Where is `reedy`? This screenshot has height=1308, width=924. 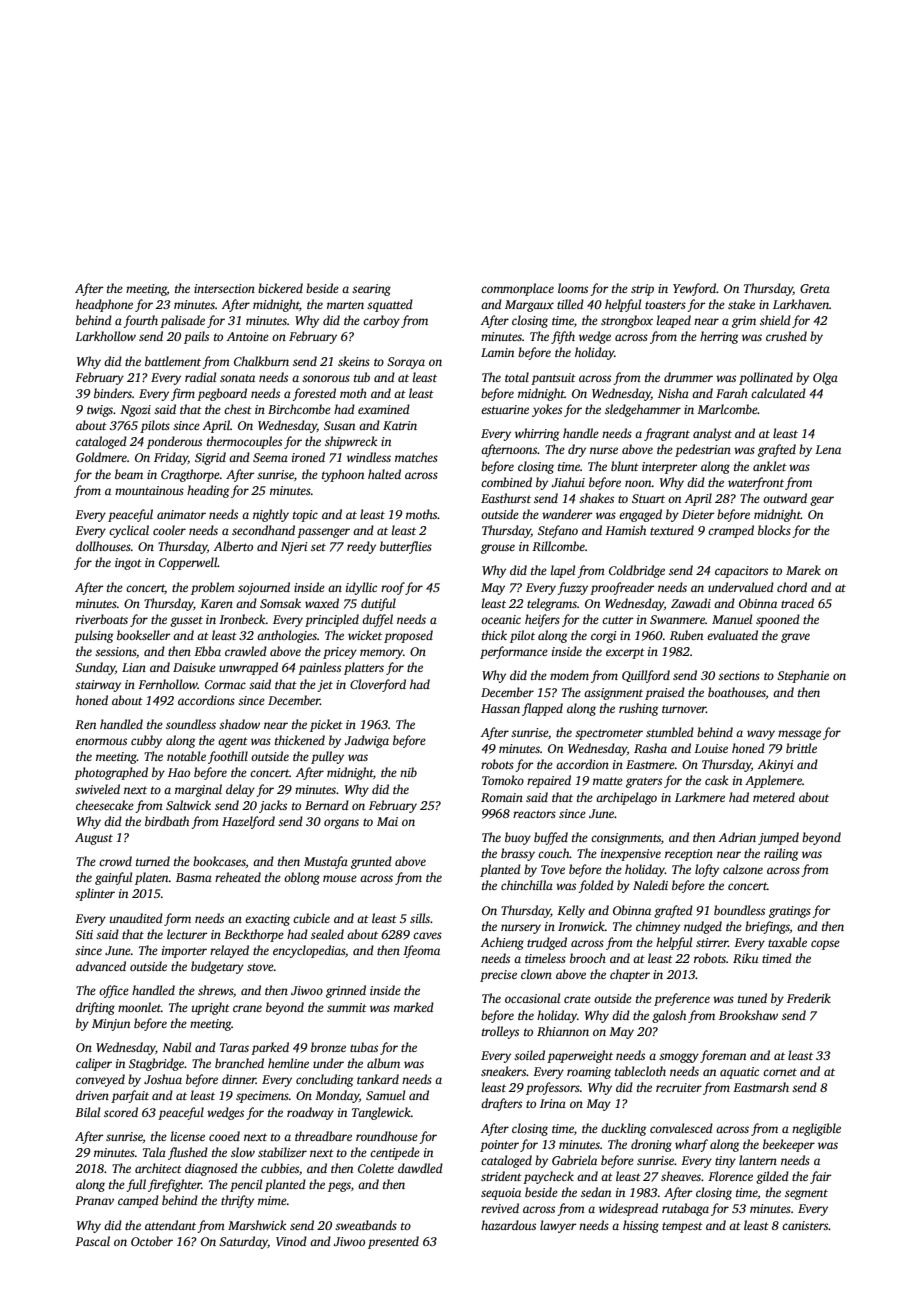
reedy is located at coordinates (361, 547).
